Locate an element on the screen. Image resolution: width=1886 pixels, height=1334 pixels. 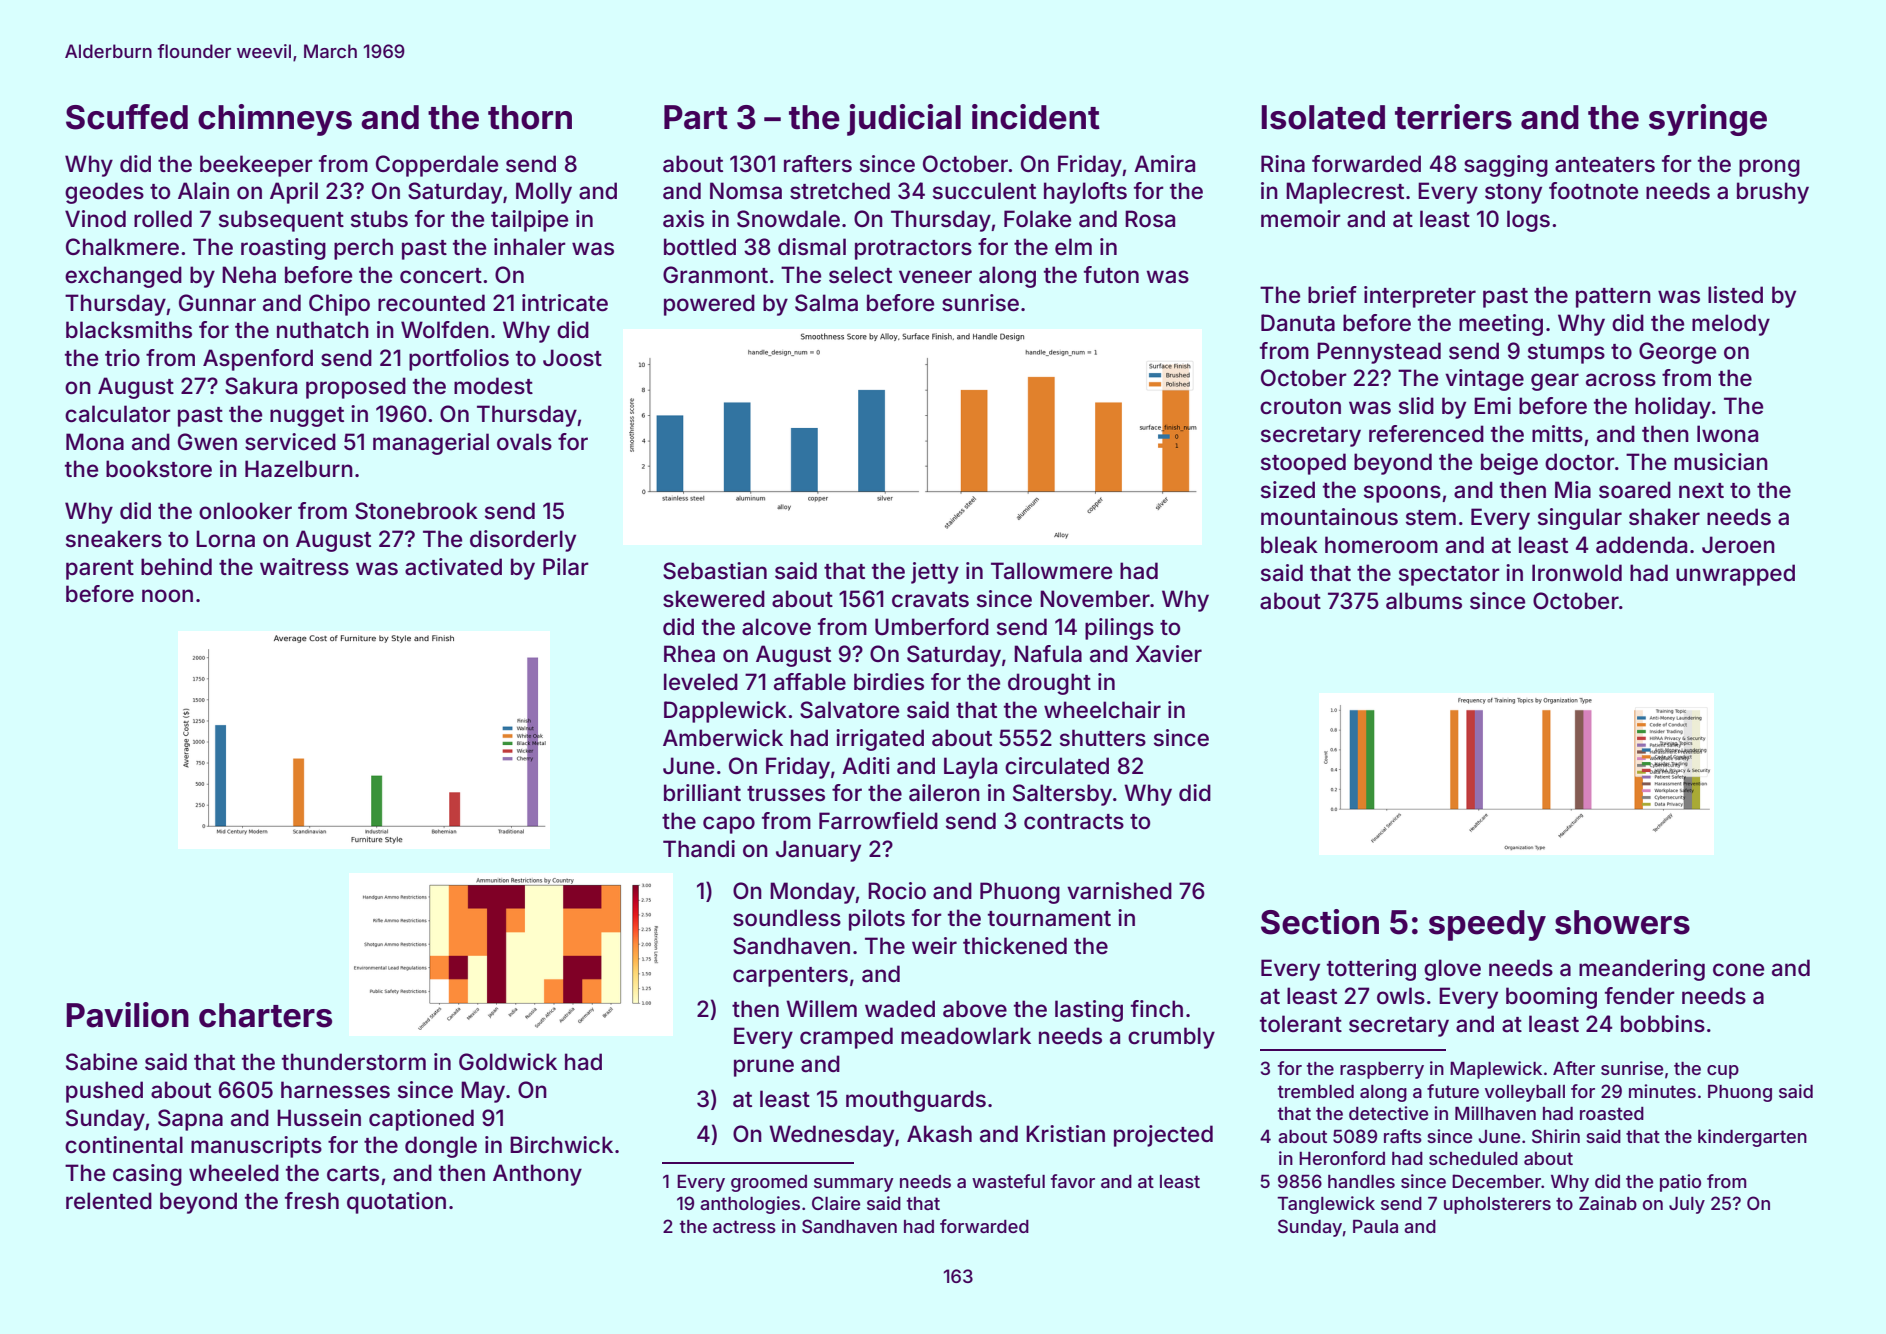
stubs is located at coordinates (379, 219).
